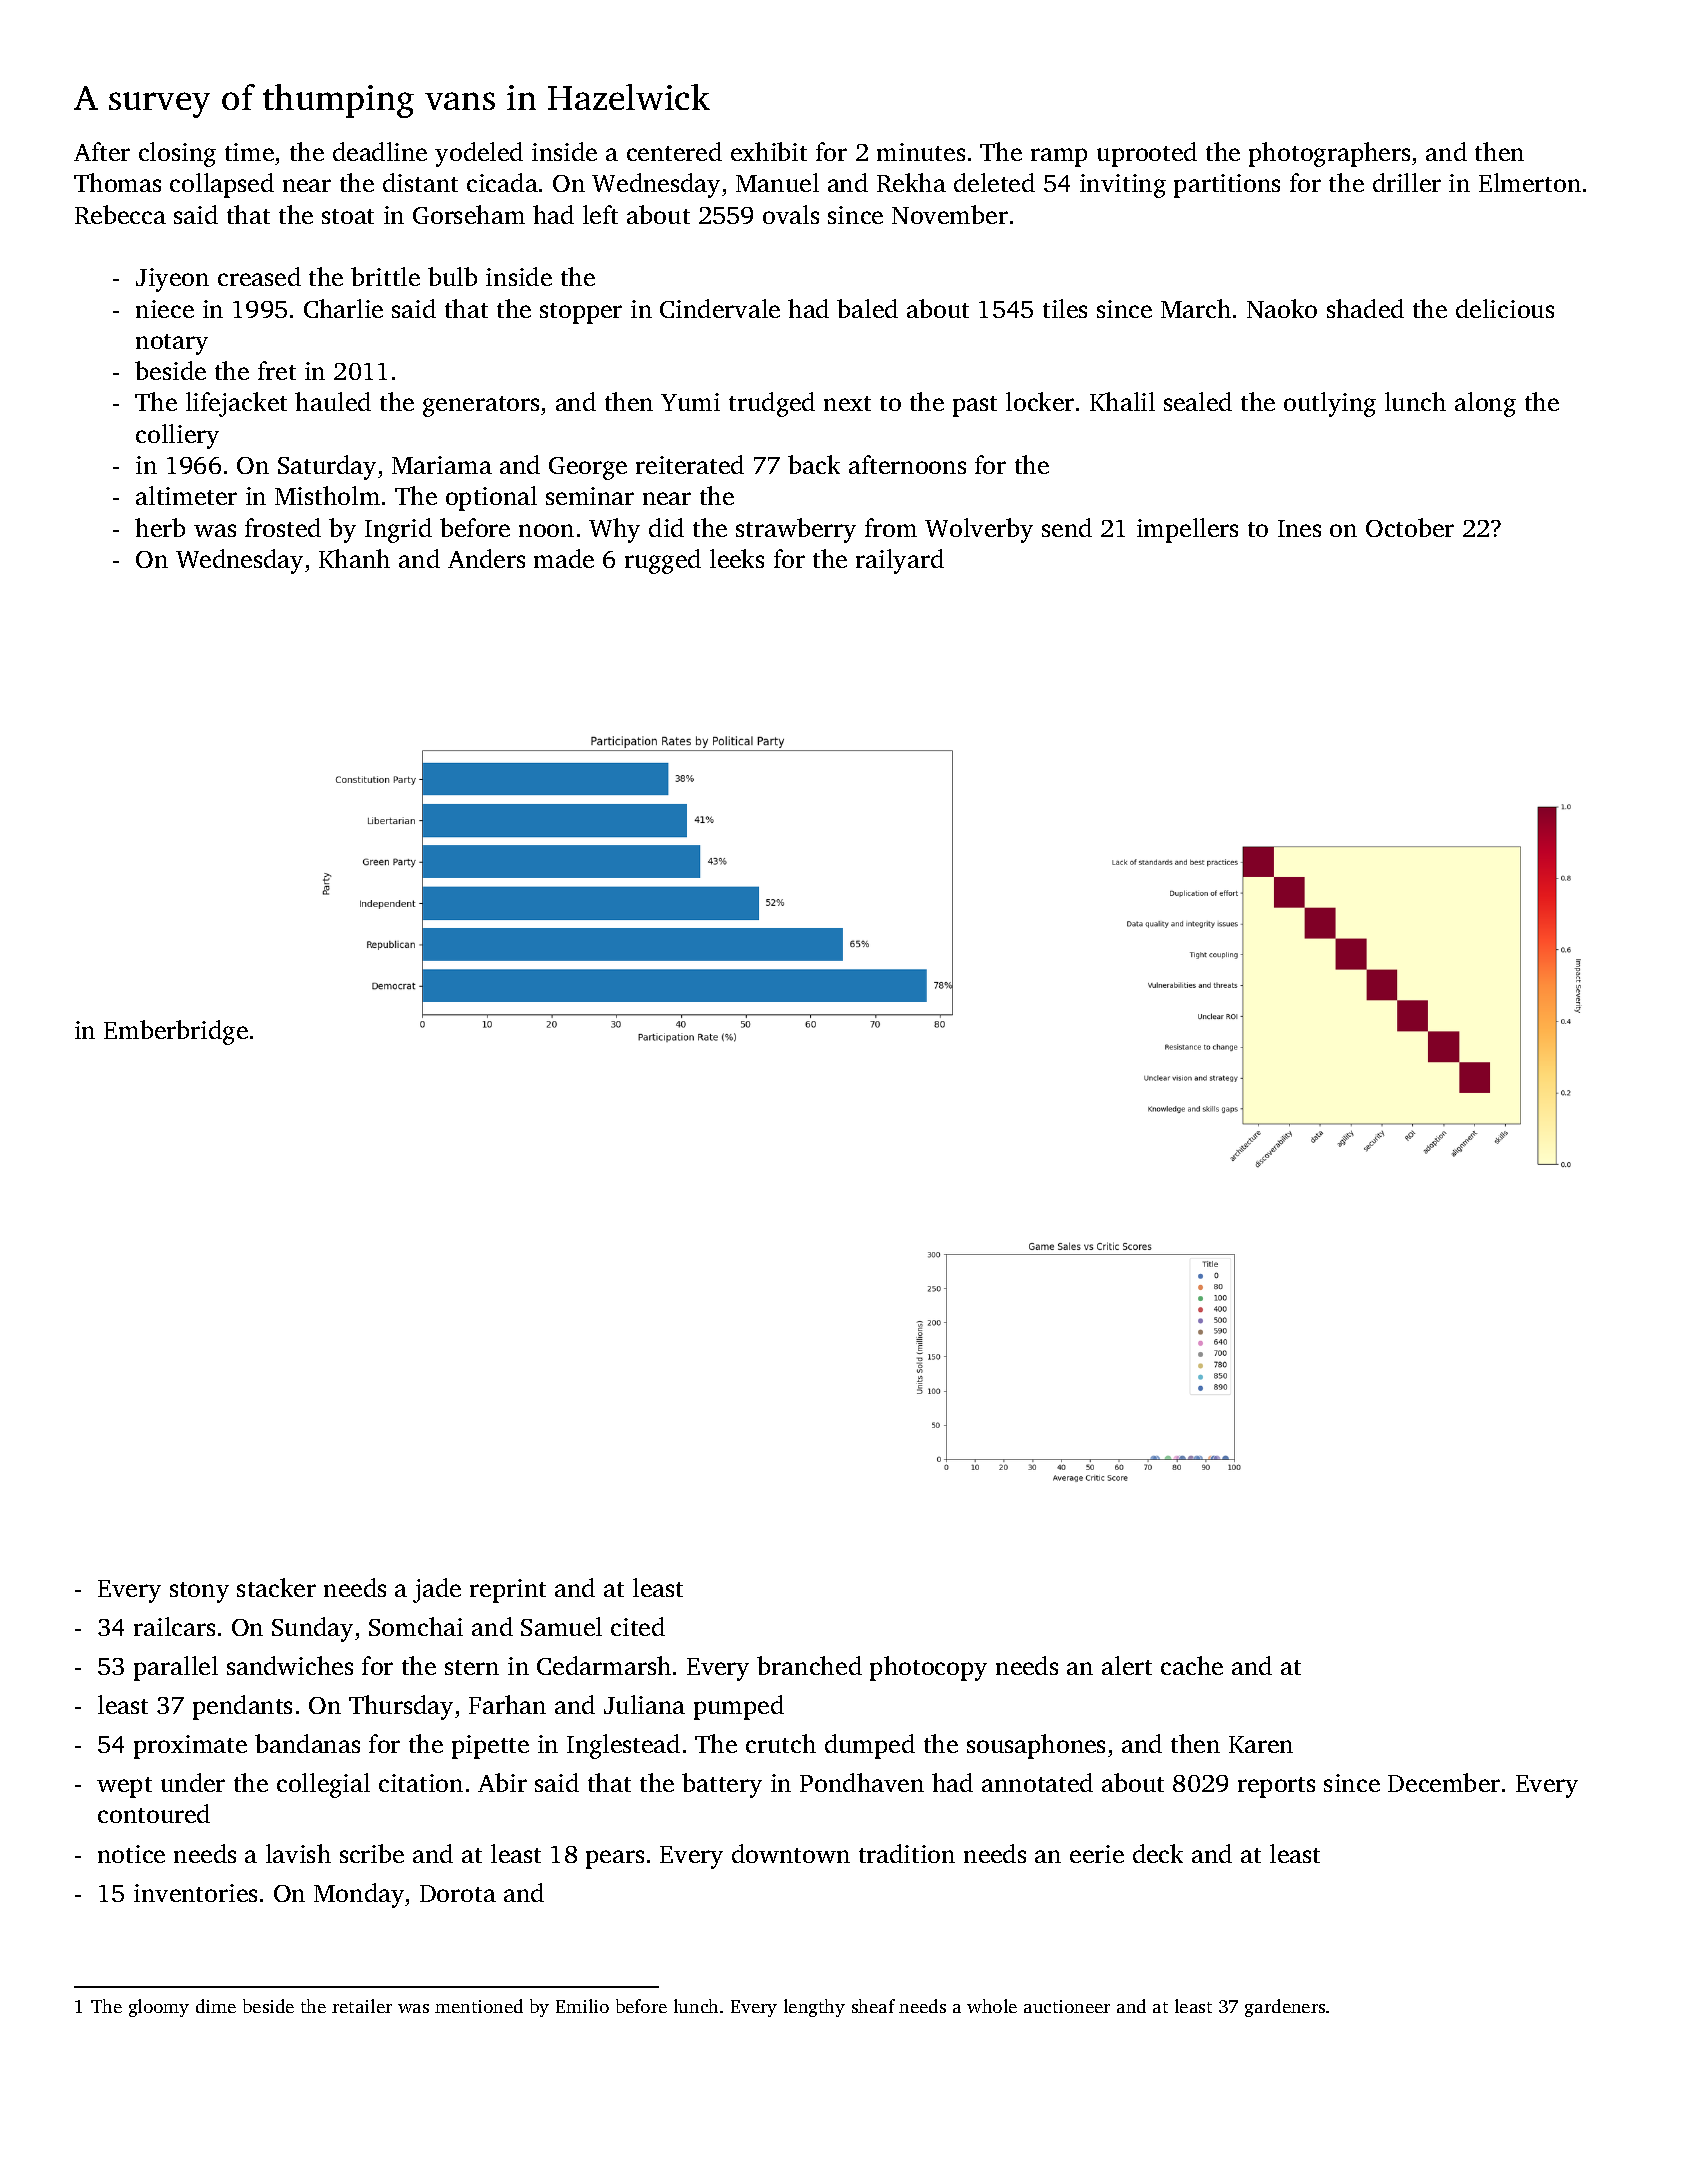  What do you see at coordinates (160, 527) in the page?
I see `herb` at bounding box center [160, 527].
